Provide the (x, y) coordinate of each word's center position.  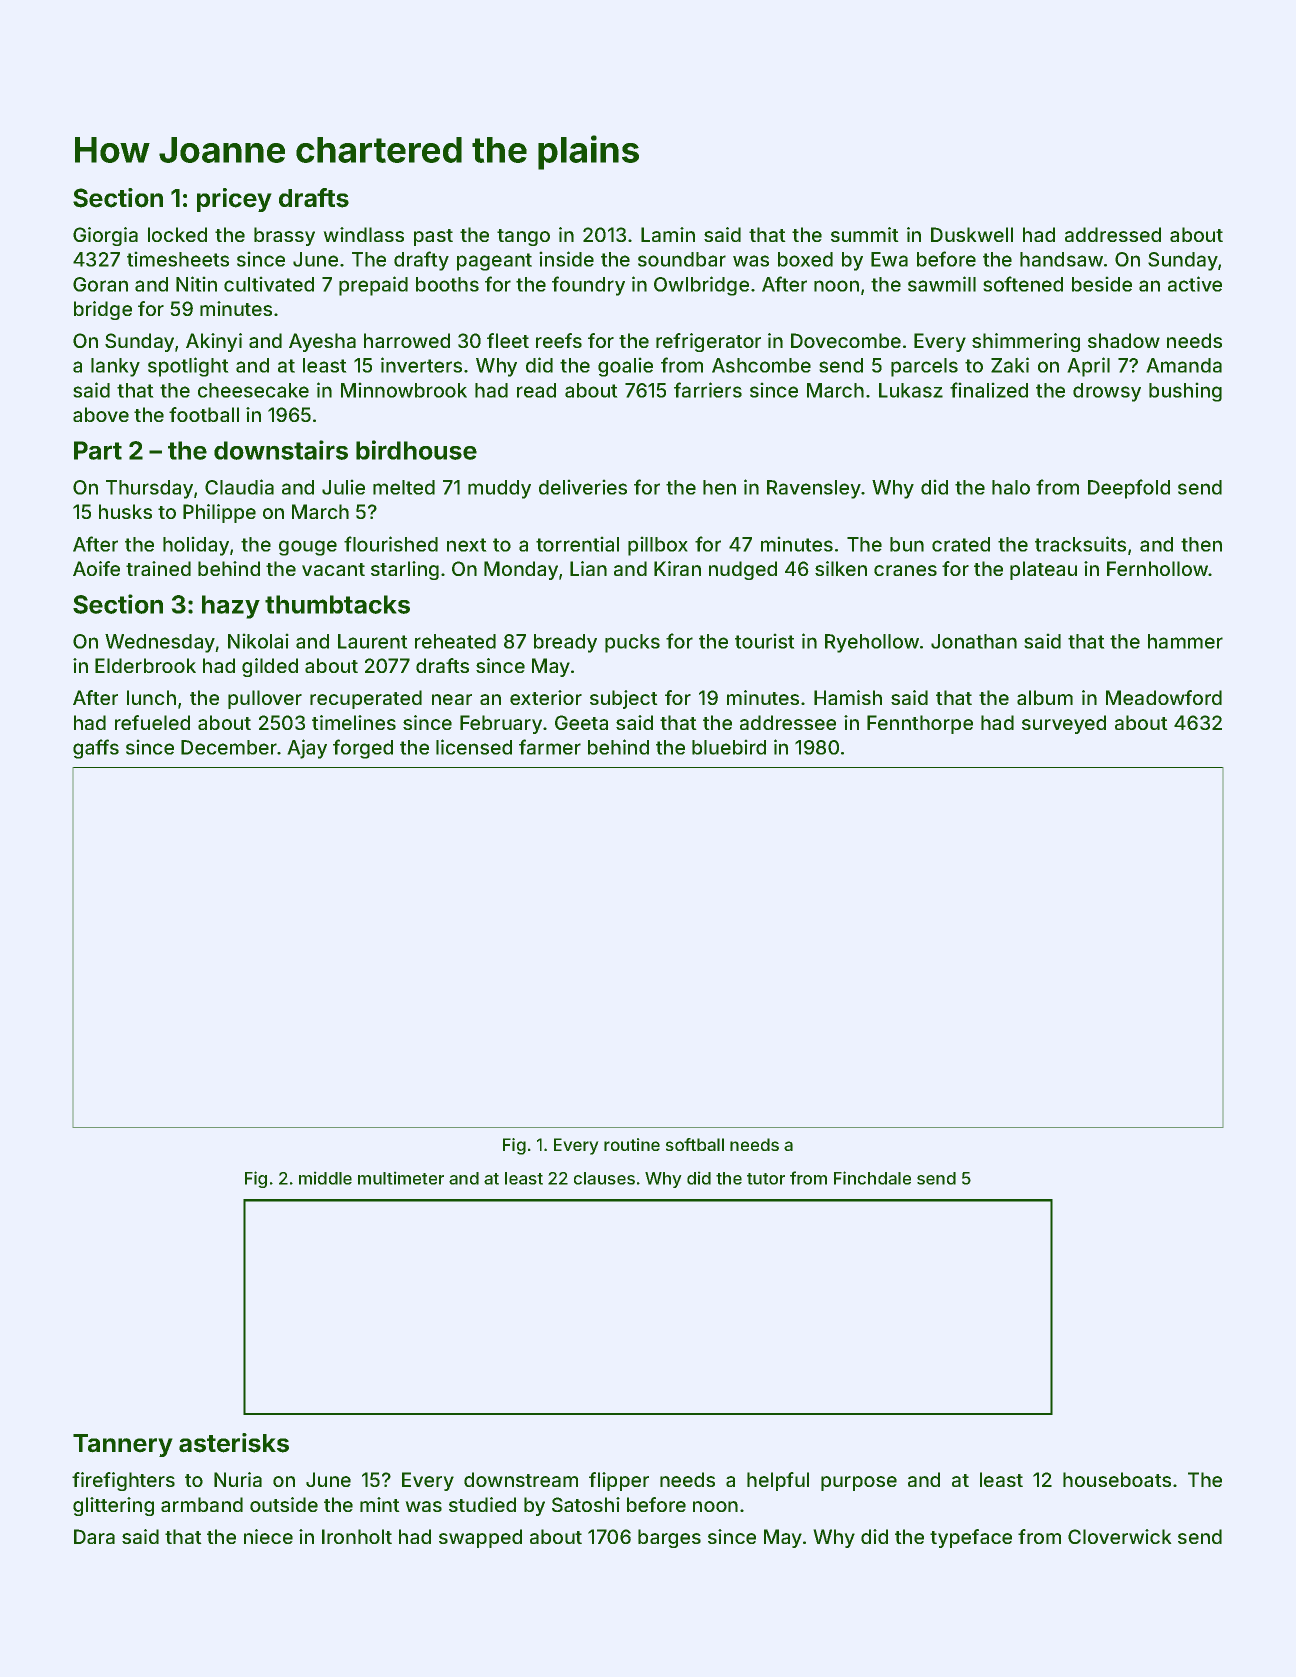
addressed (1113, 234)
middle (325, 1178)
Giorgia (105, 236)
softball (695, 1144)
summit (865, 234)
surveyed (1064, 724)
